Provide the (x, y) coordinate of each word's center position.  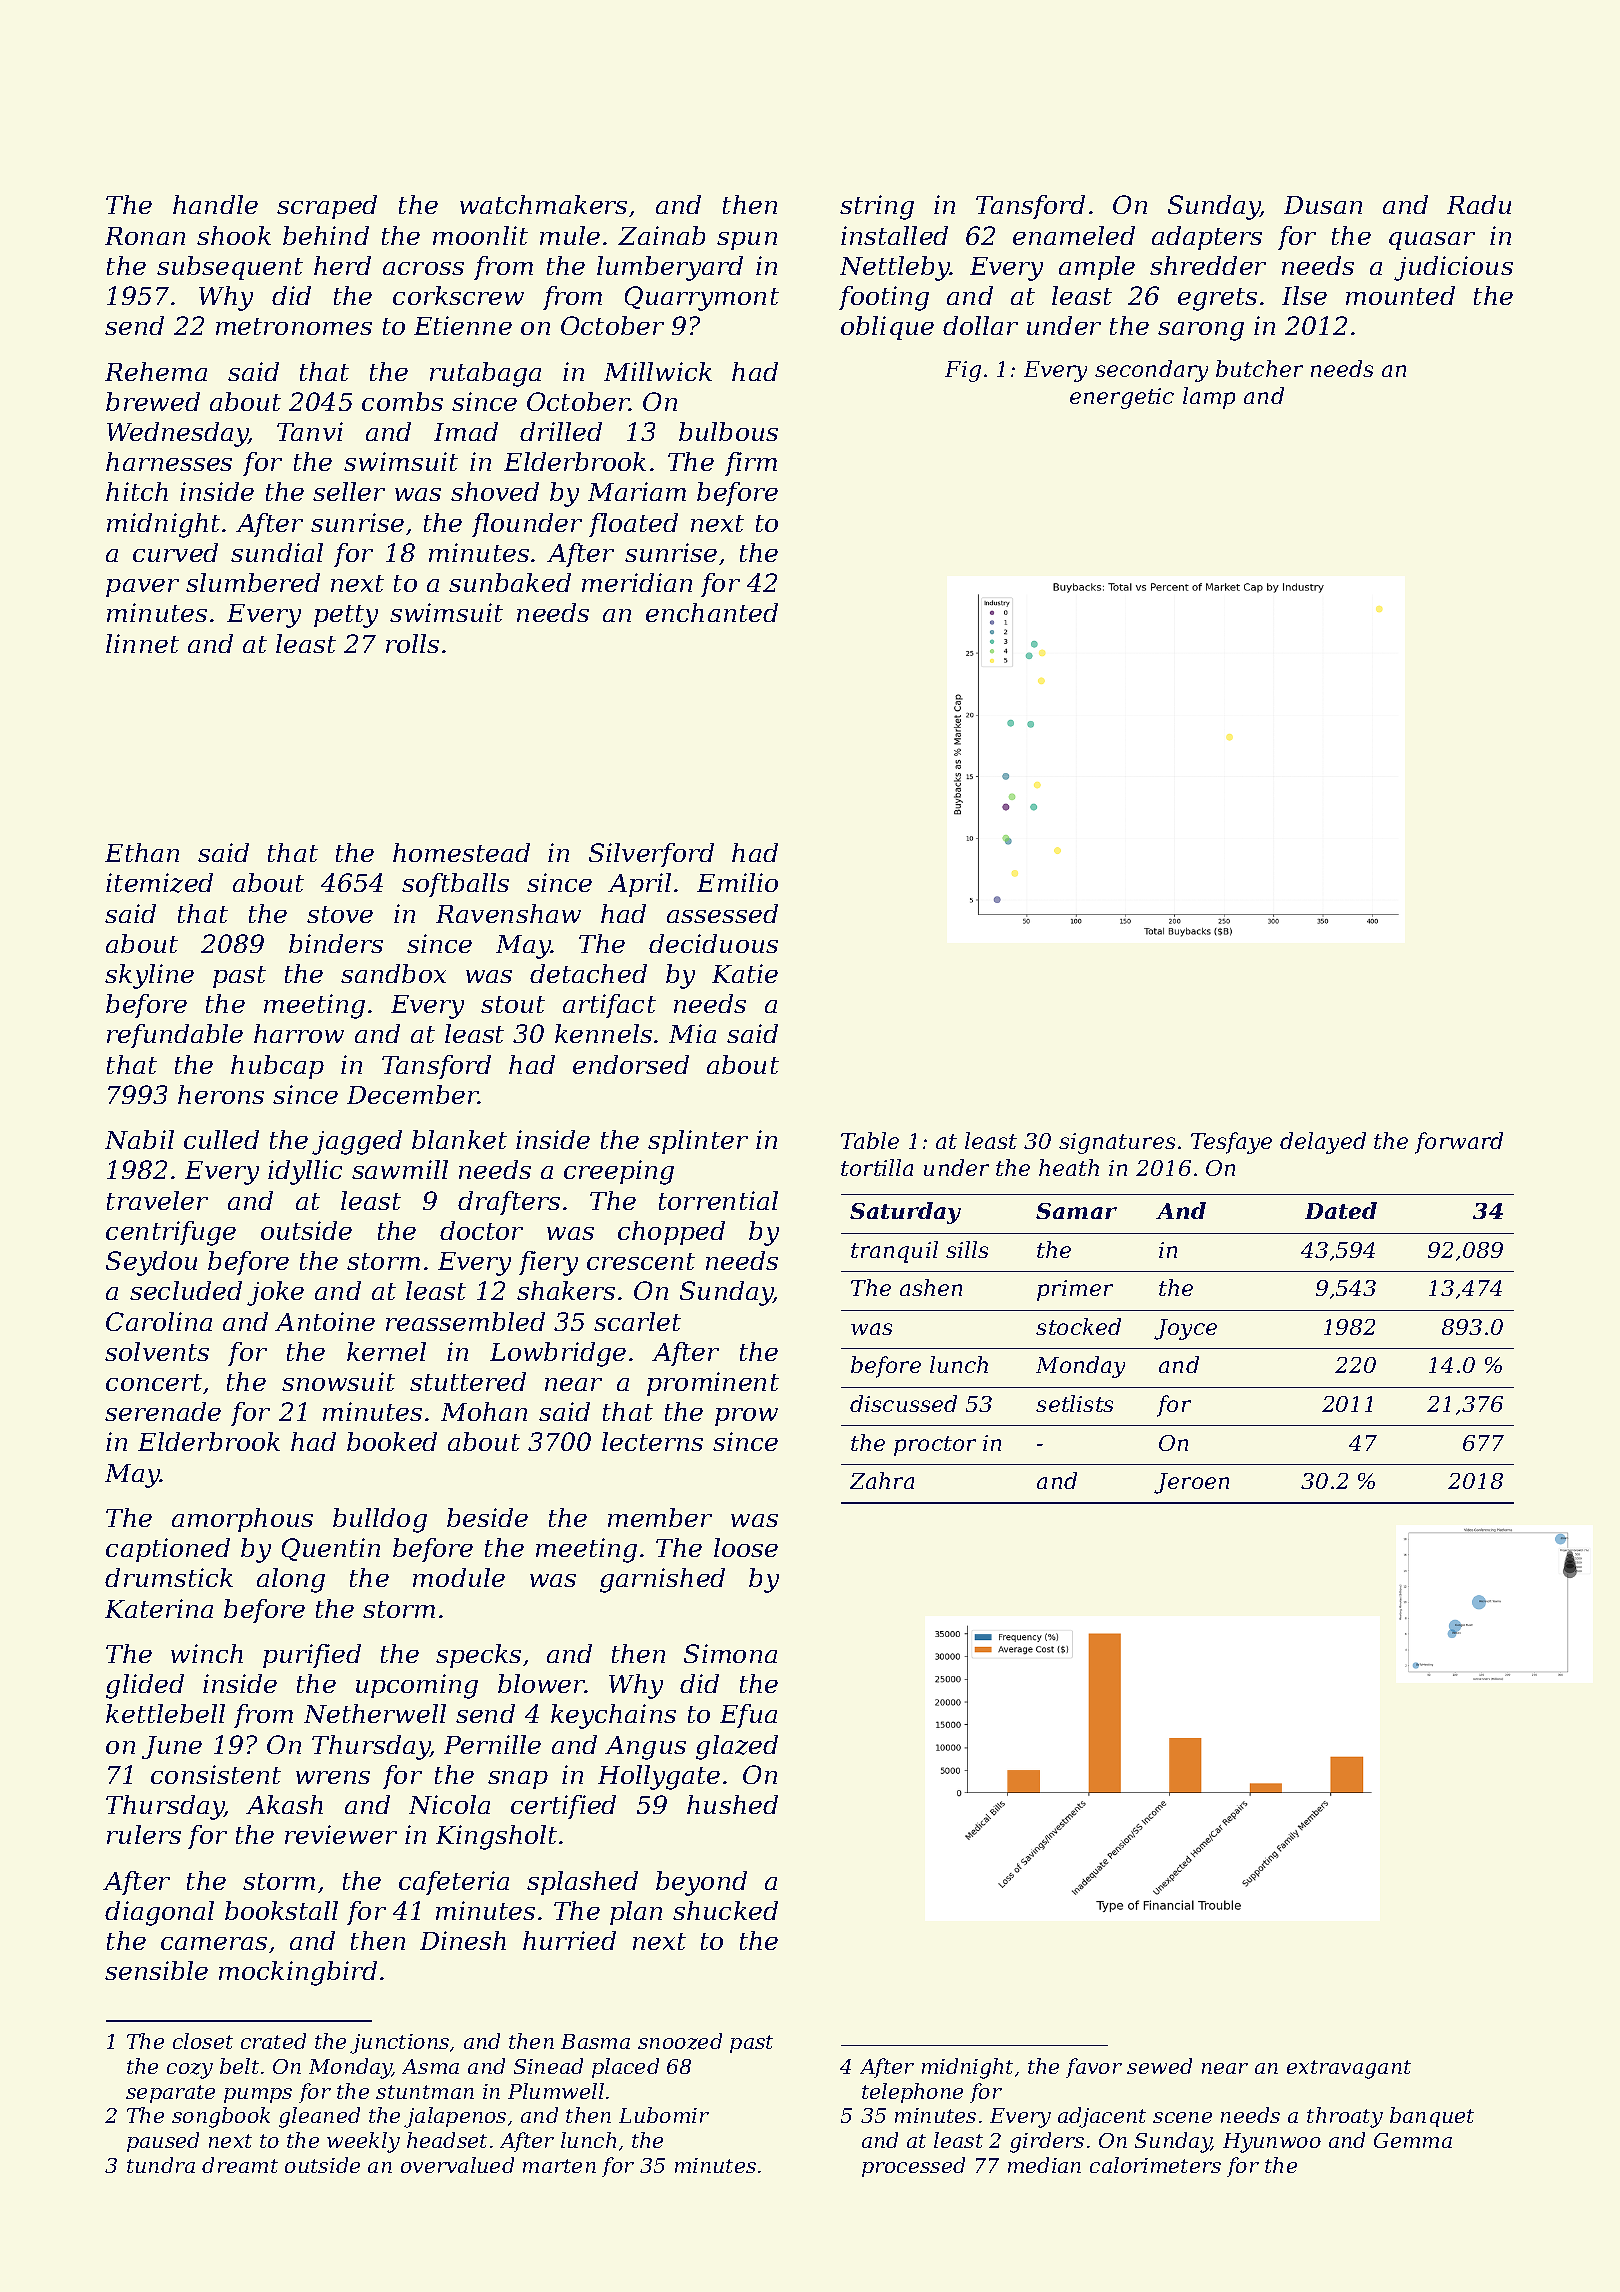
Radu (1479, 204)
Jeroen (1191, 1483)
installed (894, 235)
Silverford (651, 855)
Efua (748, 1716)
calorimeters (1155, 2165)
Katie (745, 973)
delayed (1323, 1143)
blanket (459, 1139)
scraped (327, 207)
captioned (168, 1550)
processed (913, 2167)
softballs (455, 885)
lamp (1209, 398)
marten (559, 2166)
